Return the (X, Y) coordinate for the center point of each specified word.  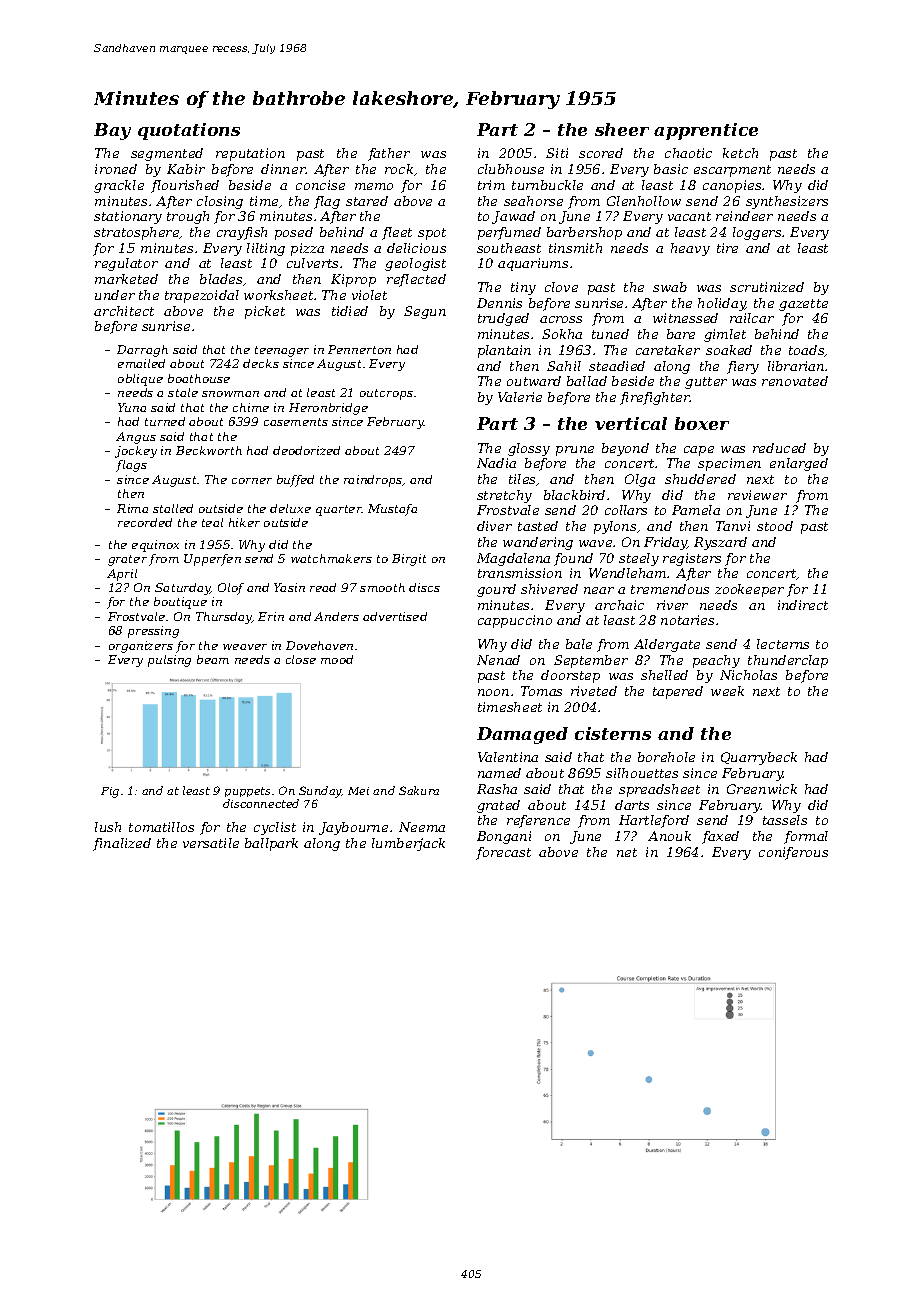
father (389, 154)
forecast (503, 853)
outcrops (386, 394)
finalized (122, 844)
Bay (112, 131)
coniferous (793, 853)
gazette (803, 305)
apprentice (706, 131)
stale (183, 392)
